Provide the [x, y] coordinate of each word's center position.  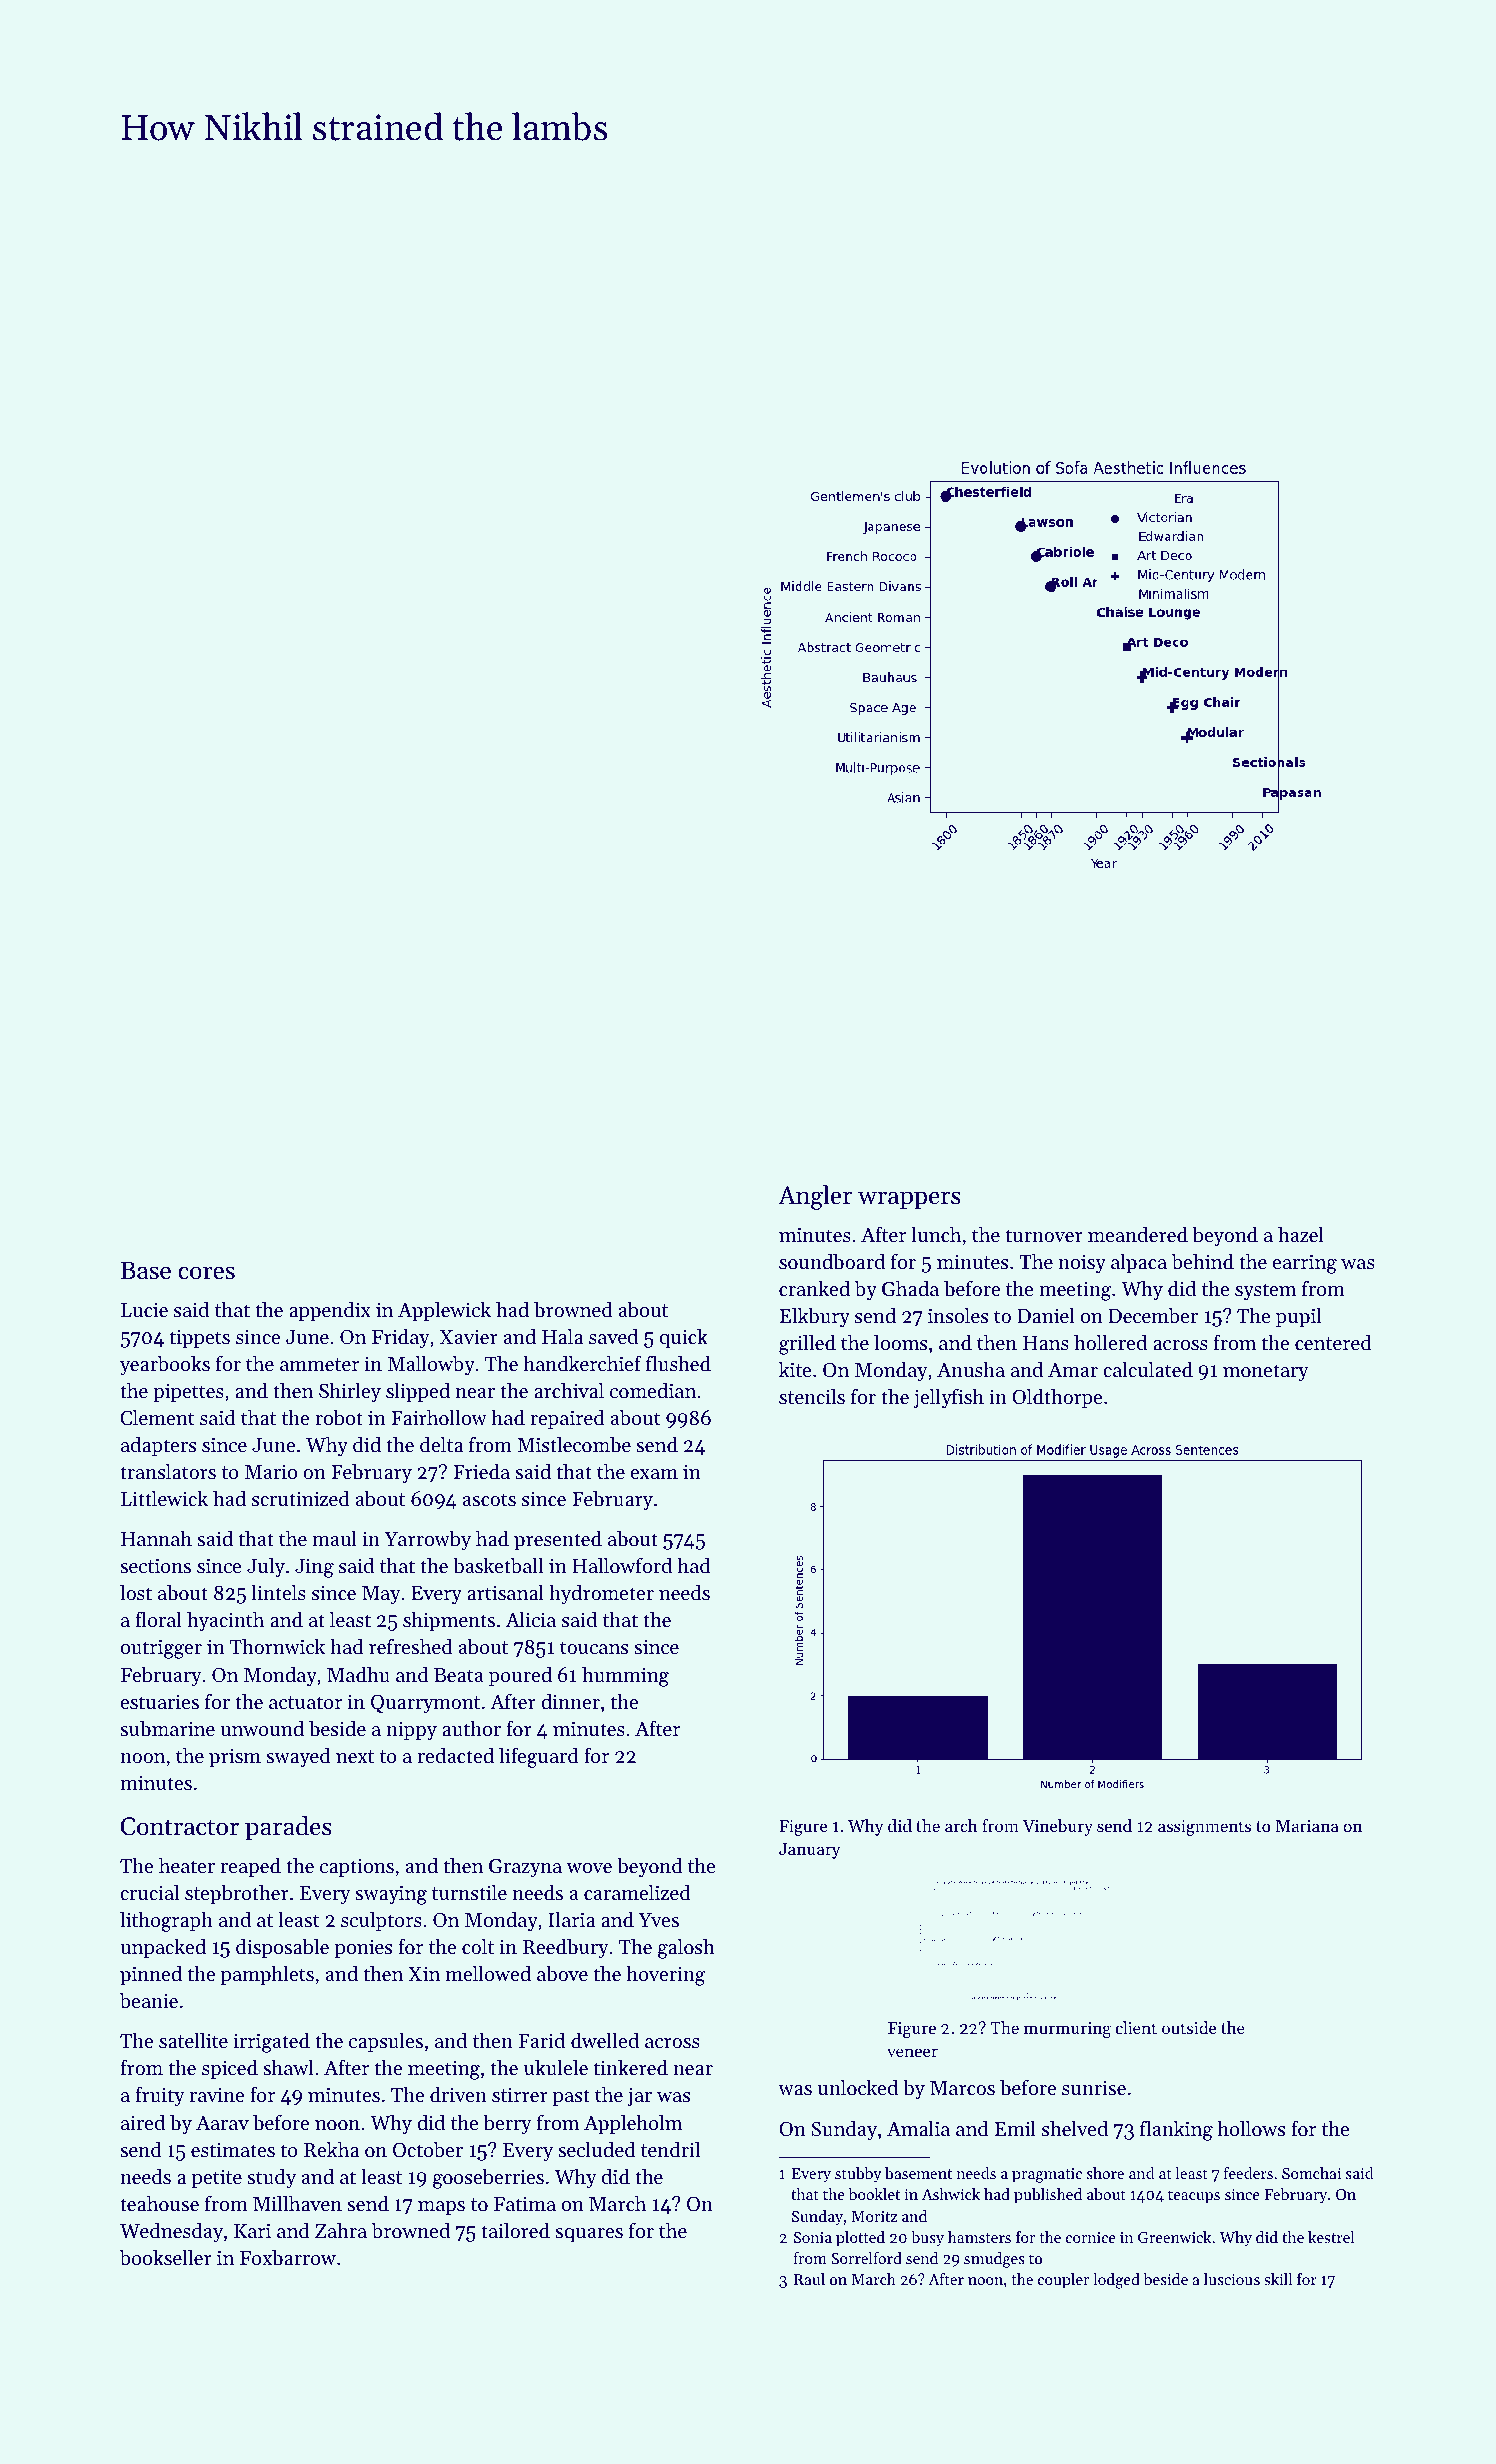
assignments [1204, 1828]
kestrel [1331, 2237]
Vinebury [1058, 1827]
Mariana [1307, 1826]
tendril [670, 2149]
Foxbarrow [288, 2257]
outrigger [161, 1649]
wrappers [909, 1200]
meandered [1138, 1234]
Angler [815, 1197]
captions [357, 1868]
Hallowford [622, 1565]
